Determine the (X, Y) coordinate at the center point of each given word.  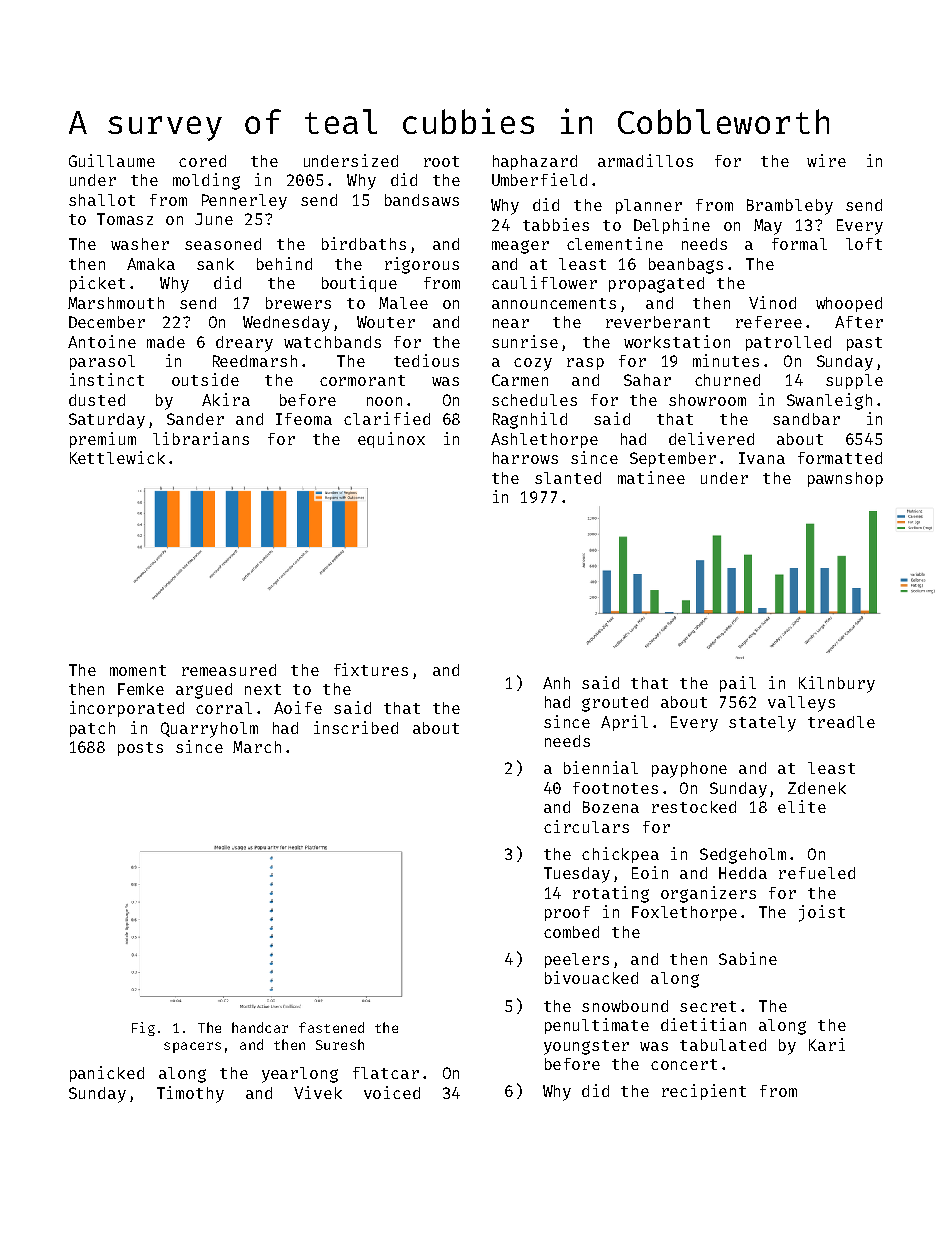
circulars (586, 826)
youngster (586, 1047)
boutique (359, 284)
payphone (689, 770)
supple (854, 381)
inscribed (356, 727)
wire (826, 160)
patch (92, 729)
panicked (107, 1074)
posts (140, 749)
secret (708, 1006)
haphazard (535, 162)
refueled (817, 873)
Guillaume (112, 160)
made (166, 342)
